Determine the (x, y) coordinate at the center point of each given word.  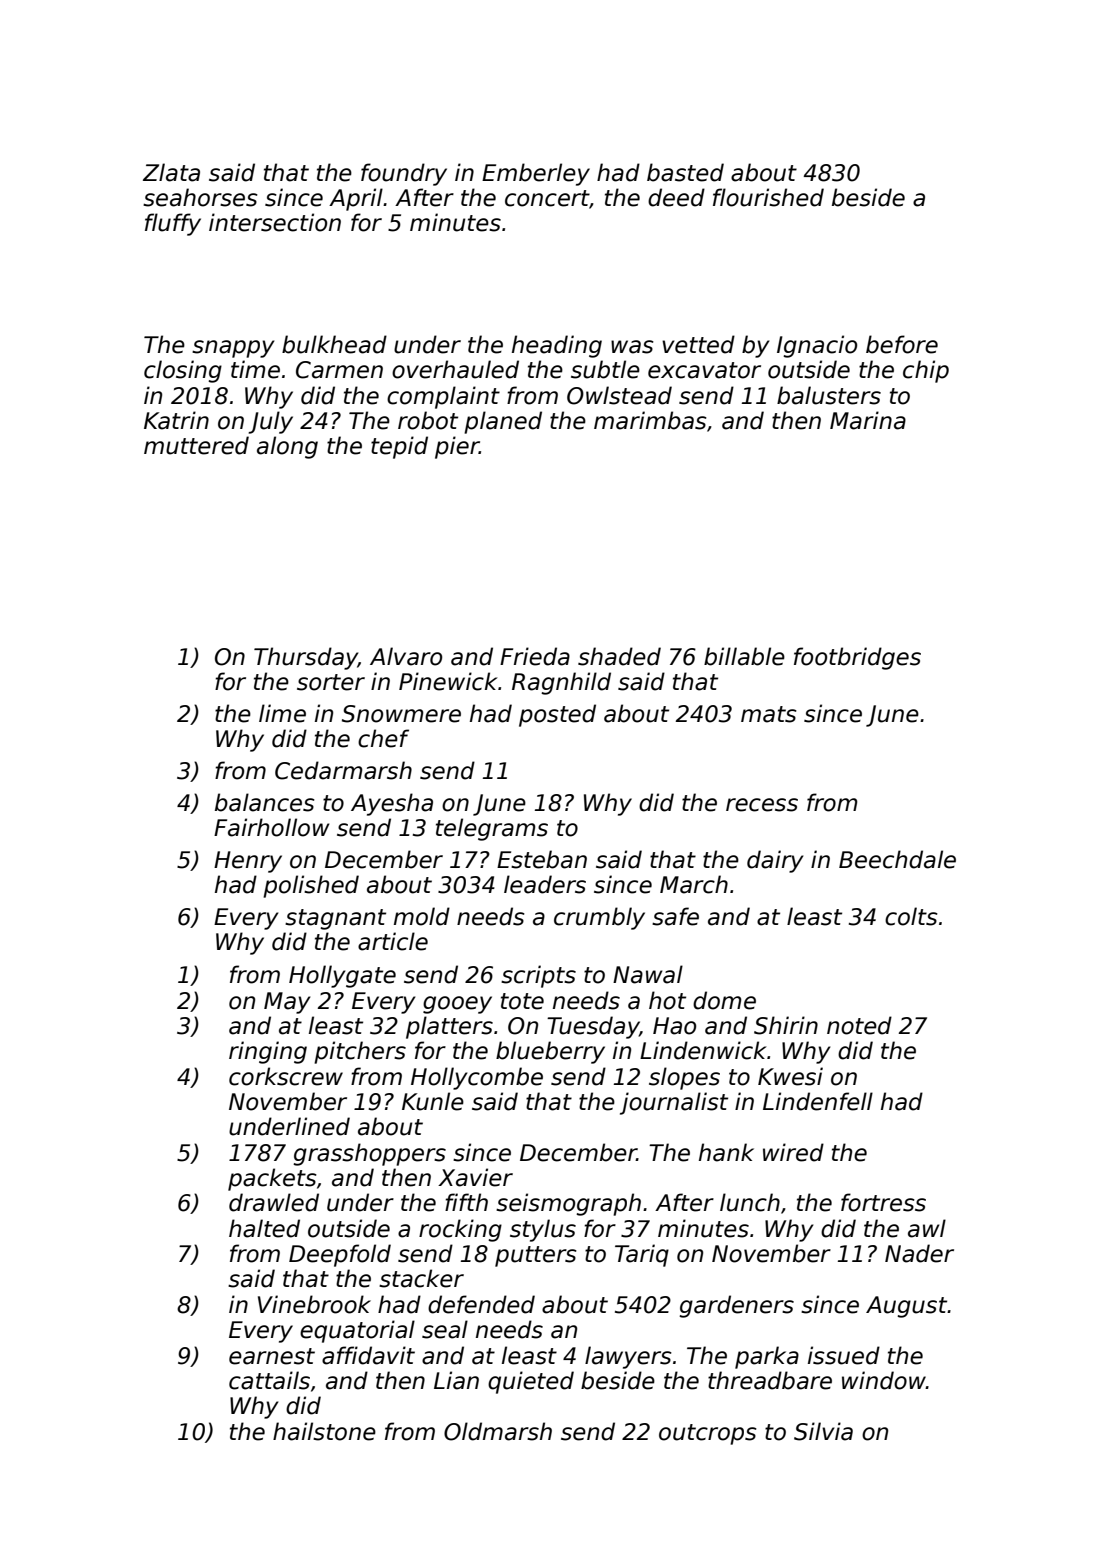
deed (676, 197)
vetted (698, 344)
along (287, 447)
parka (767, 1357)
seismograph (568, 1204)
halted (264, 1228)
